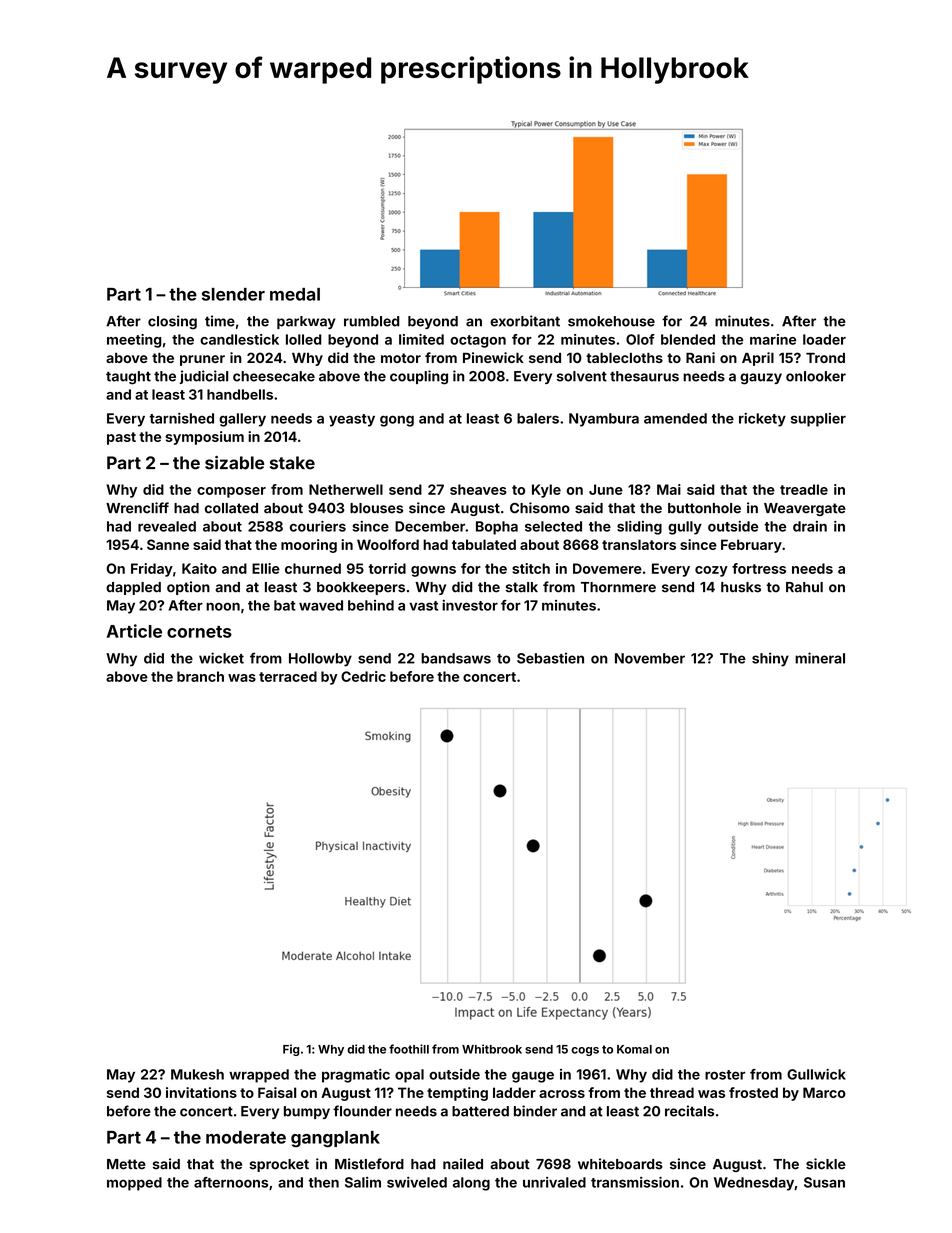 The image size is (952, 1233). I want to click on time, so click(220, 321).
